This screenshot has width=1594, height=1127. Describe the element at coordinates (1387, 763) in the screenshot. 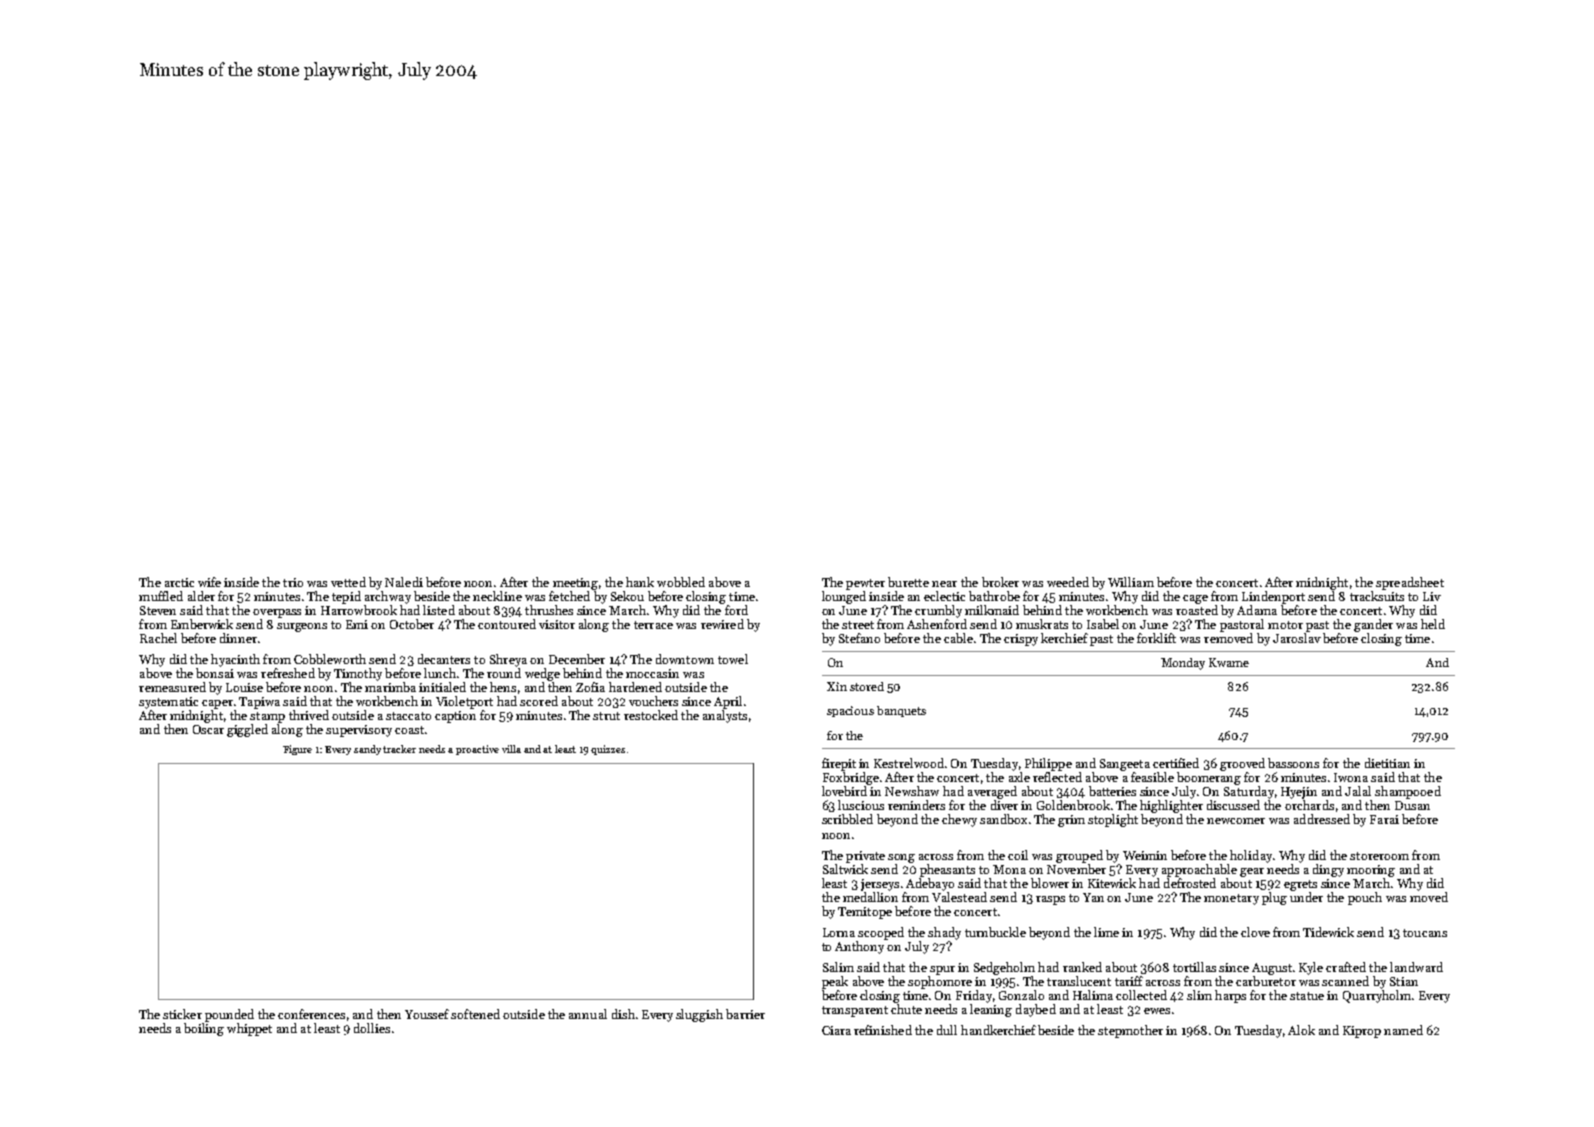

I see `dietitian` at that location.
